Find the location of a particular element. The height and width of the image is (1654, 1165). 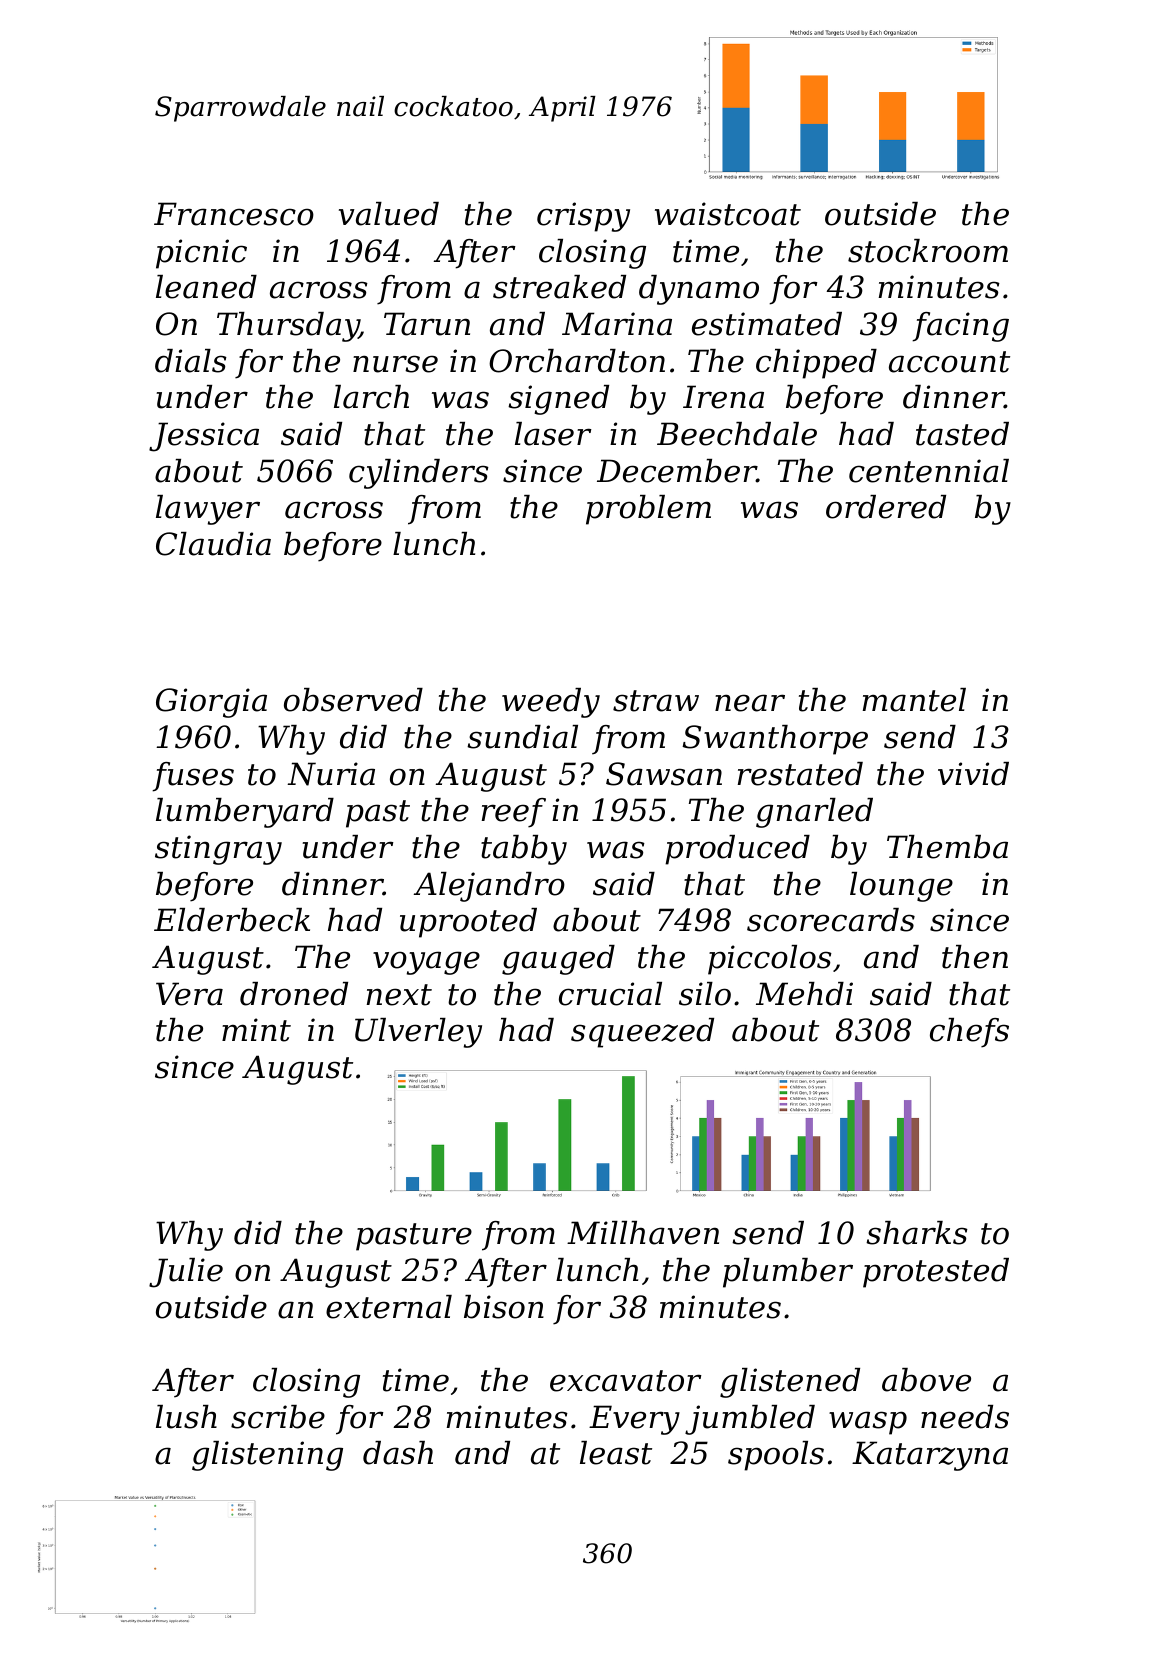

then is located at coordinates (975, 957).
